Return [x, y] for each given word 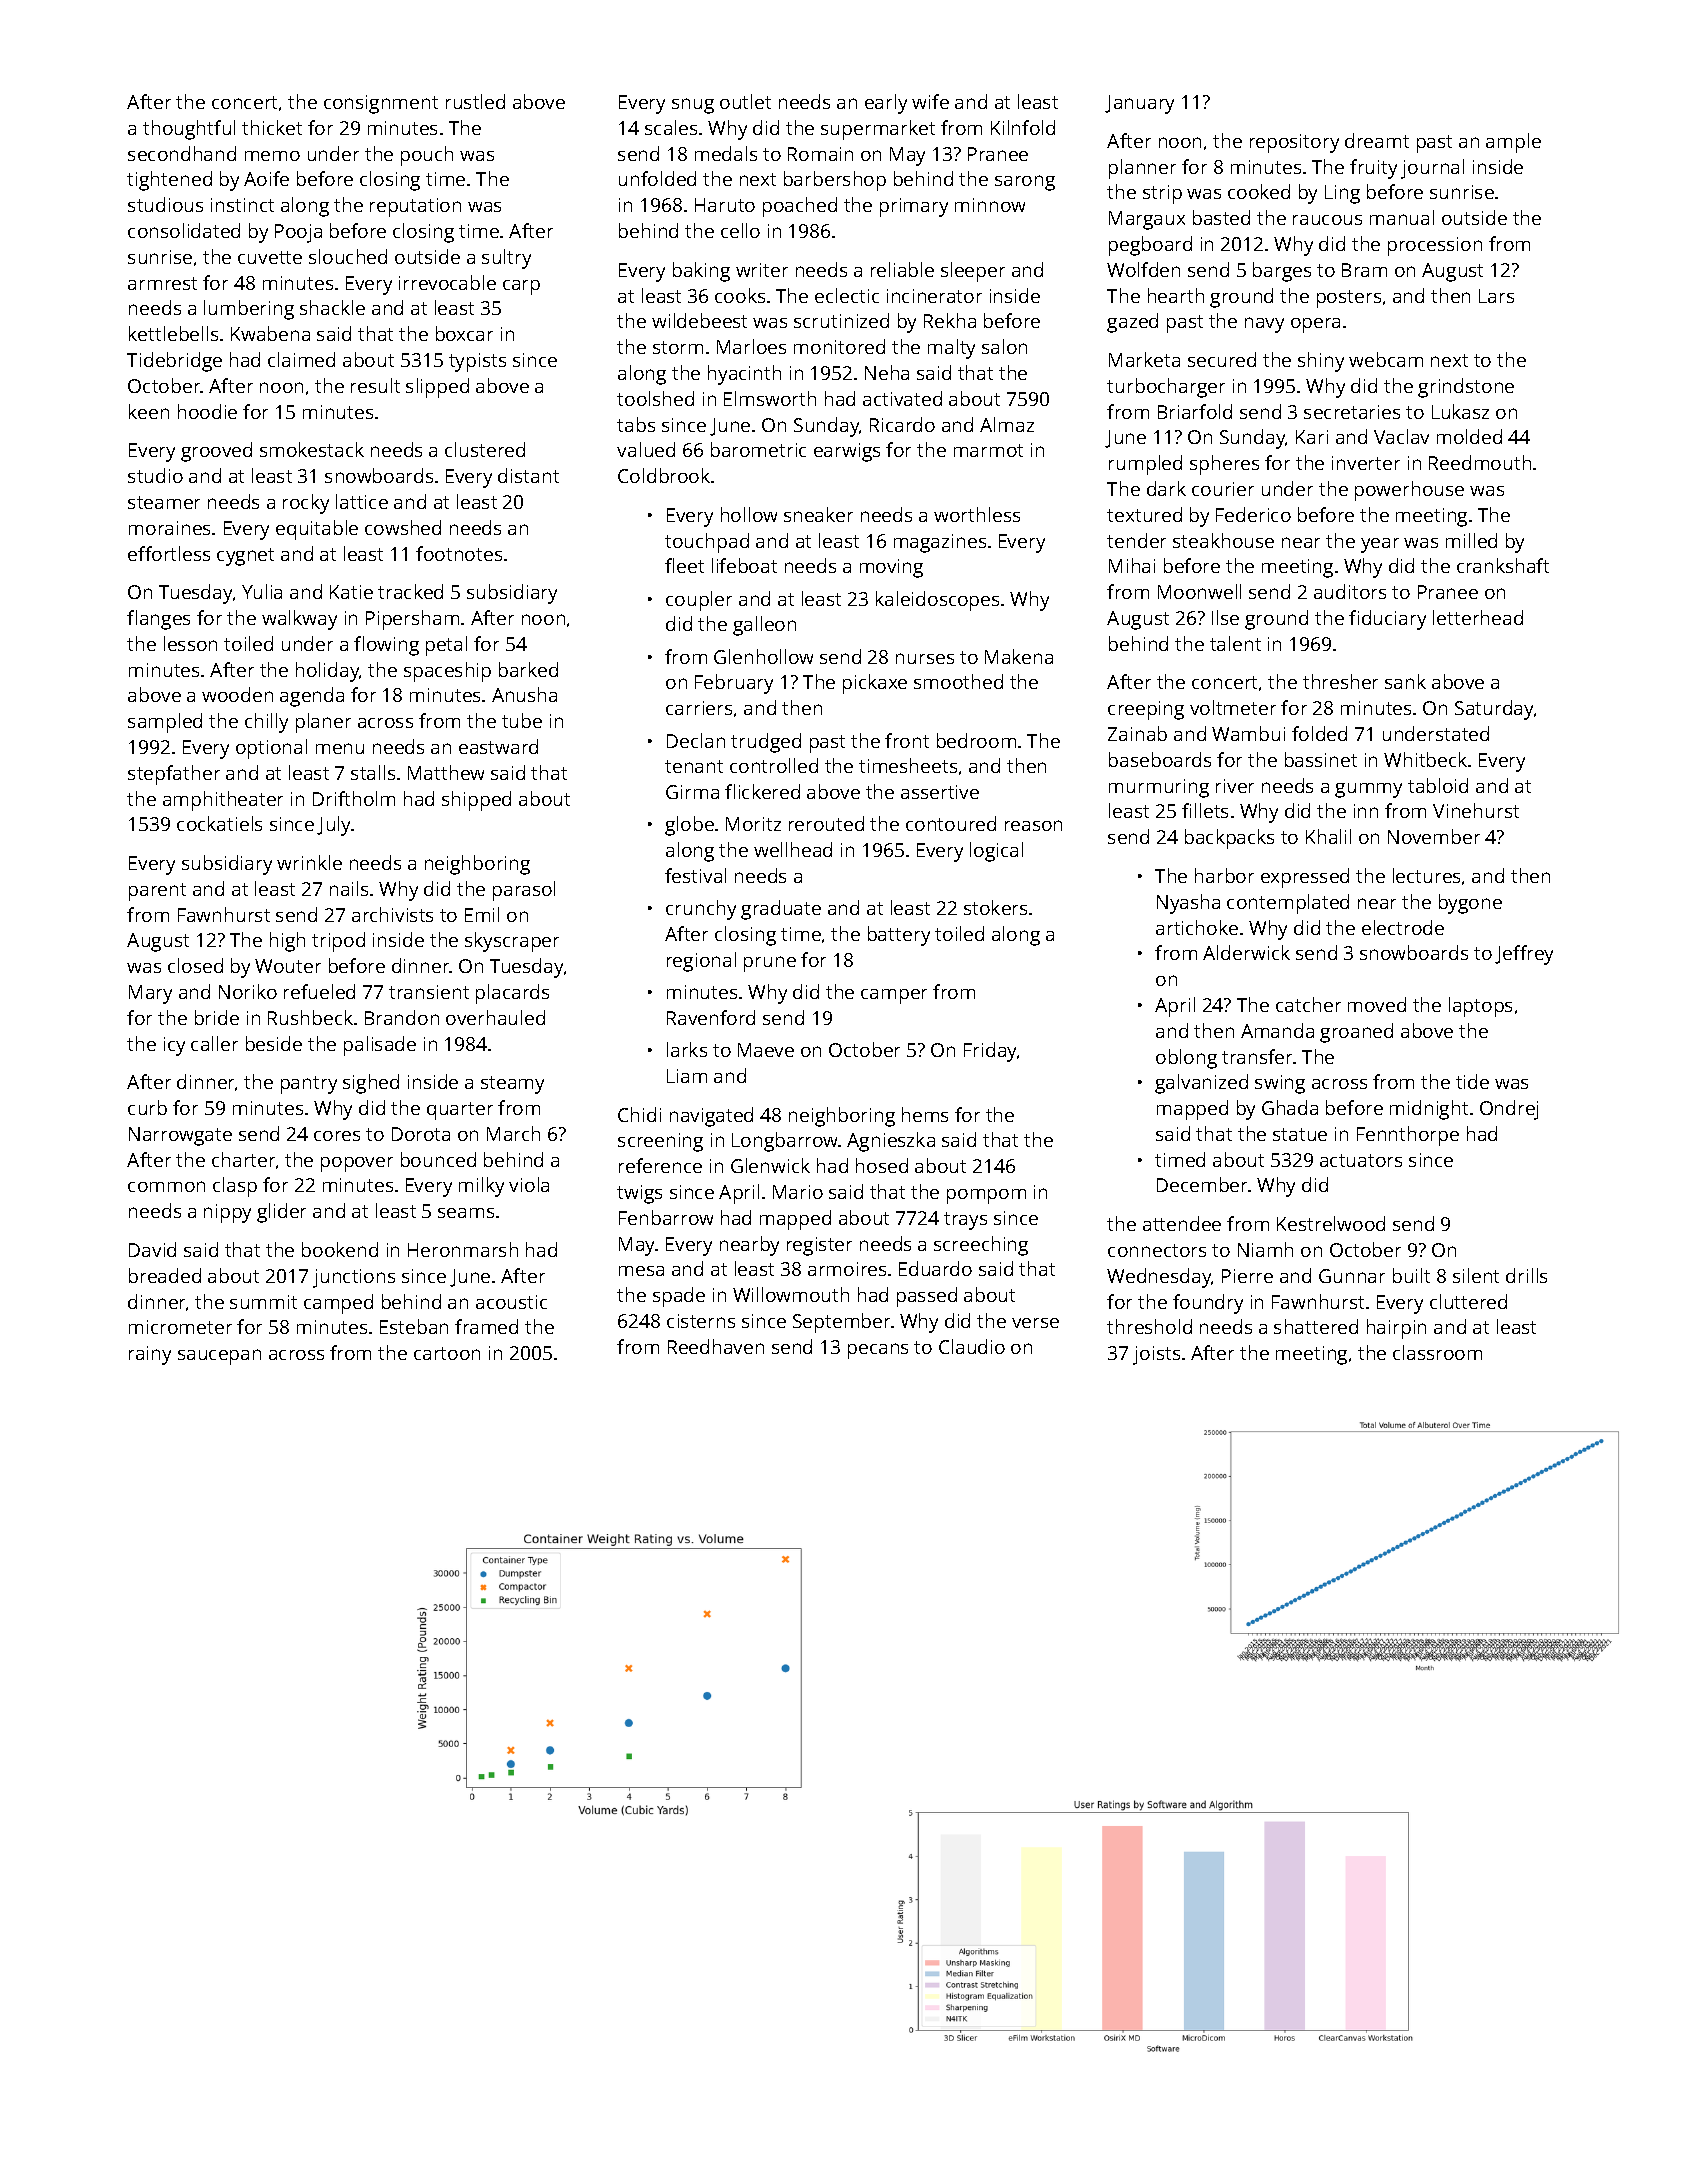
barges [1282, 272]
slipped [437, 388]
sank [1405, 681]
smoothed [958, 681]
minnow [990, 205]
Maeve [766, 1050]
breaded [165, 1275]
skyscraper [512, 942]
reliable [902, 269]
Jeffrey [1524, 955]
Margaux [1147, 220]
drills [1526, 1275]
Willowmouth [791, 1294]
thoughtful [189, 130]
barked [528, 669]
